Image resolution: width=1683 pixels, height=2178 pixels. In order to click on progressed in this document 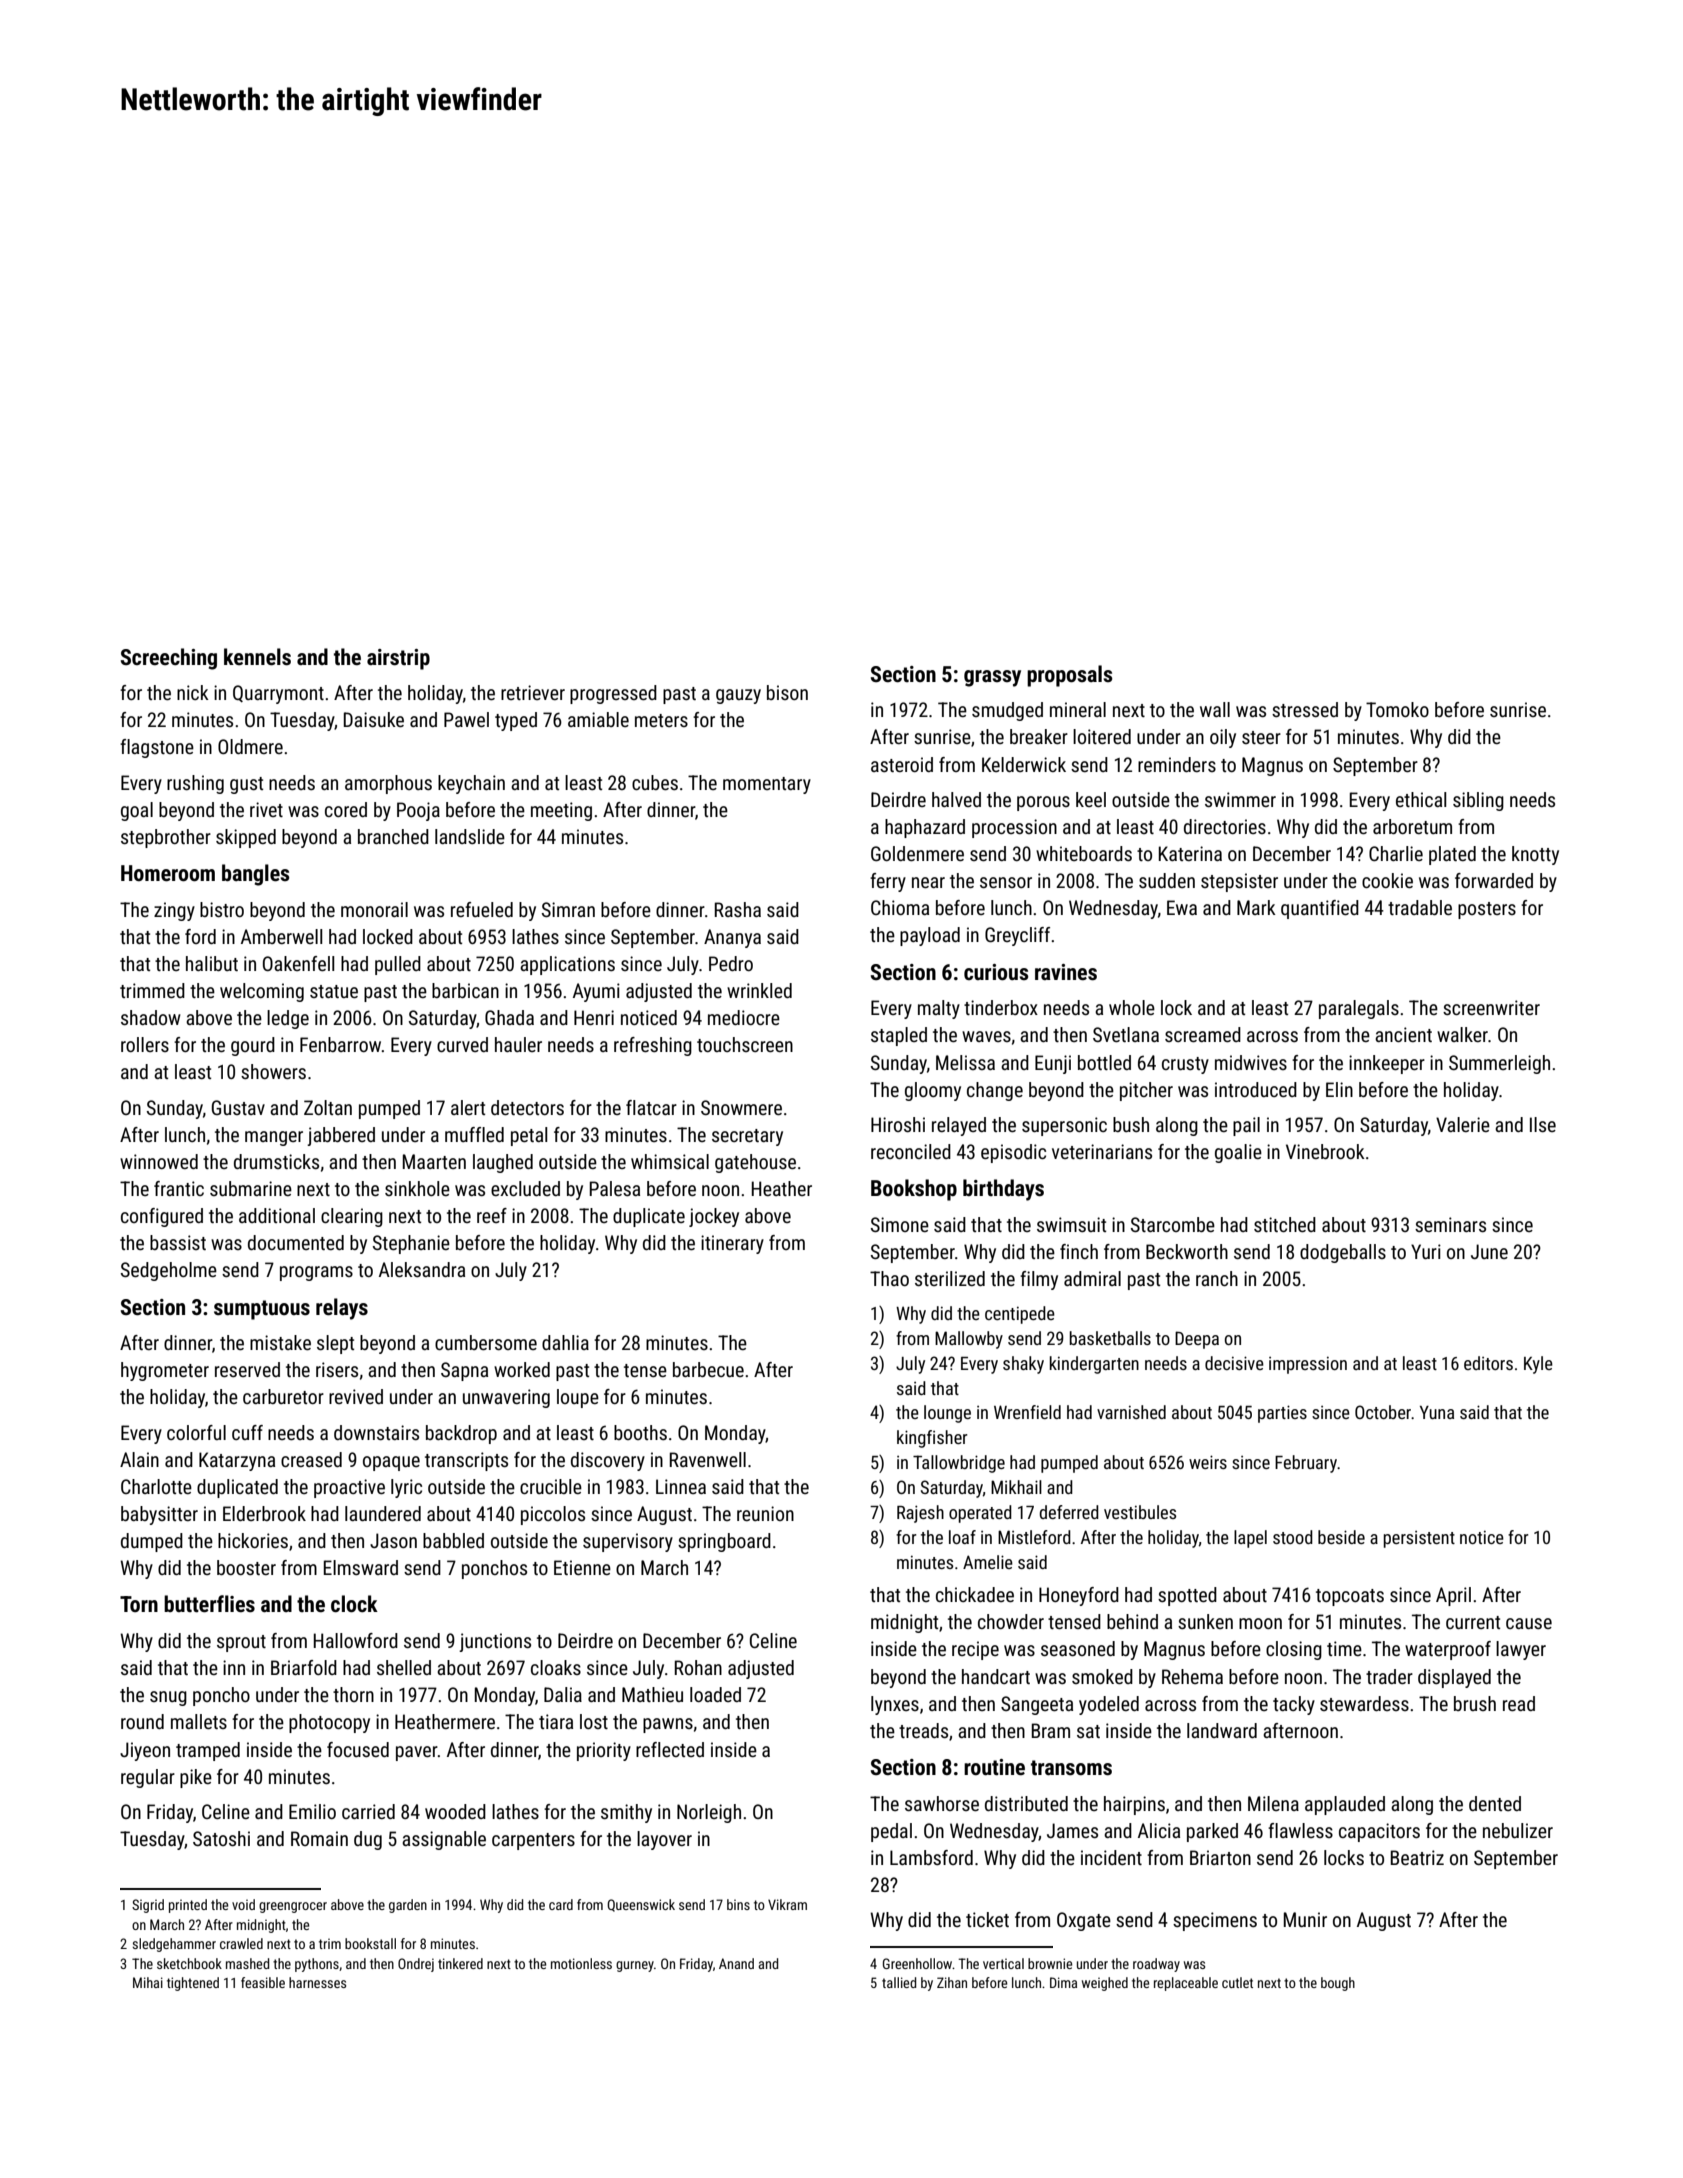, I will do `click(613, 694)`.
